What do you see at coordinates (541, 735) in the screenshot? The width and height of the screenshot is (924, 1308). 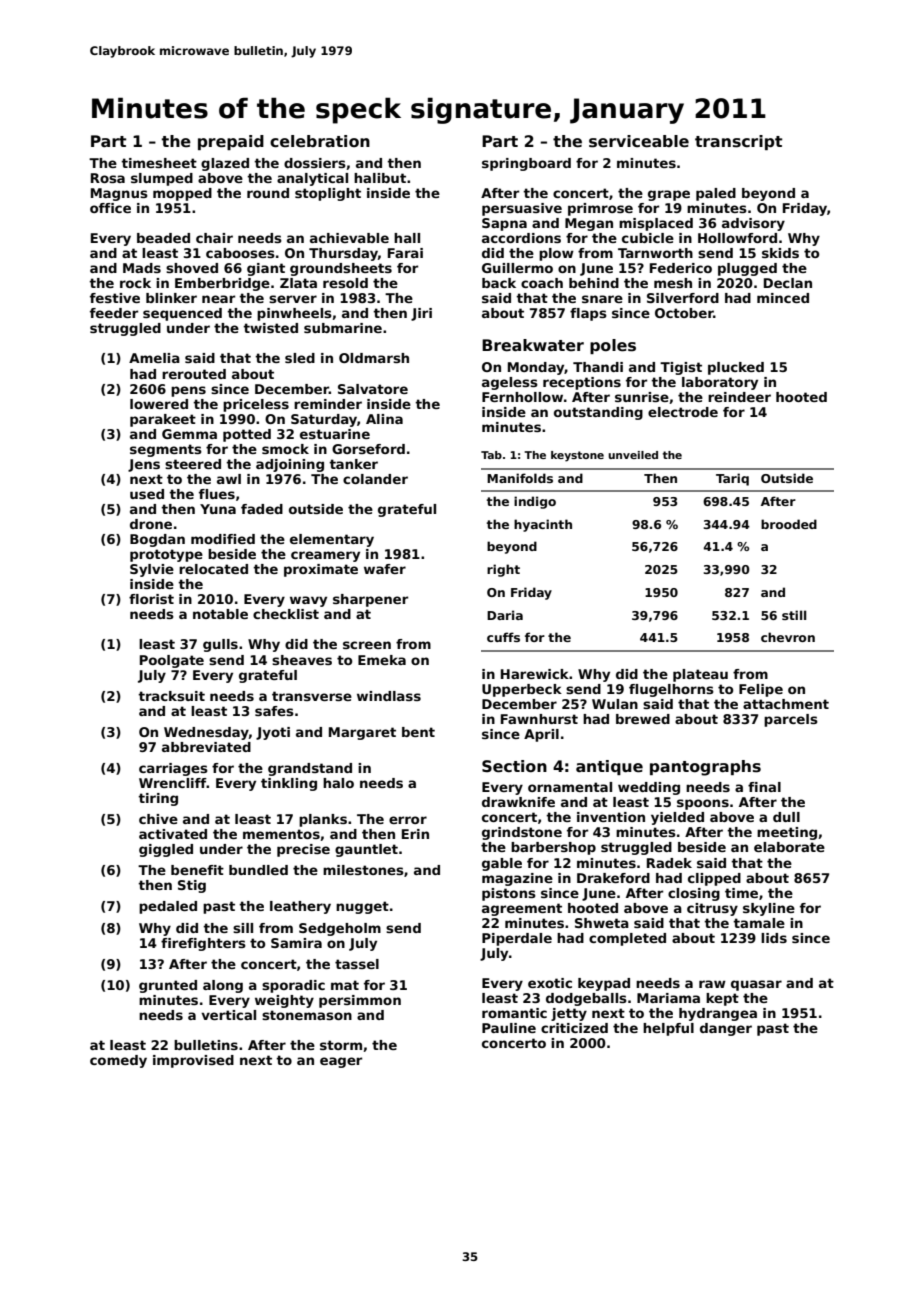 I see `April` at bounding box center [541, 735].
